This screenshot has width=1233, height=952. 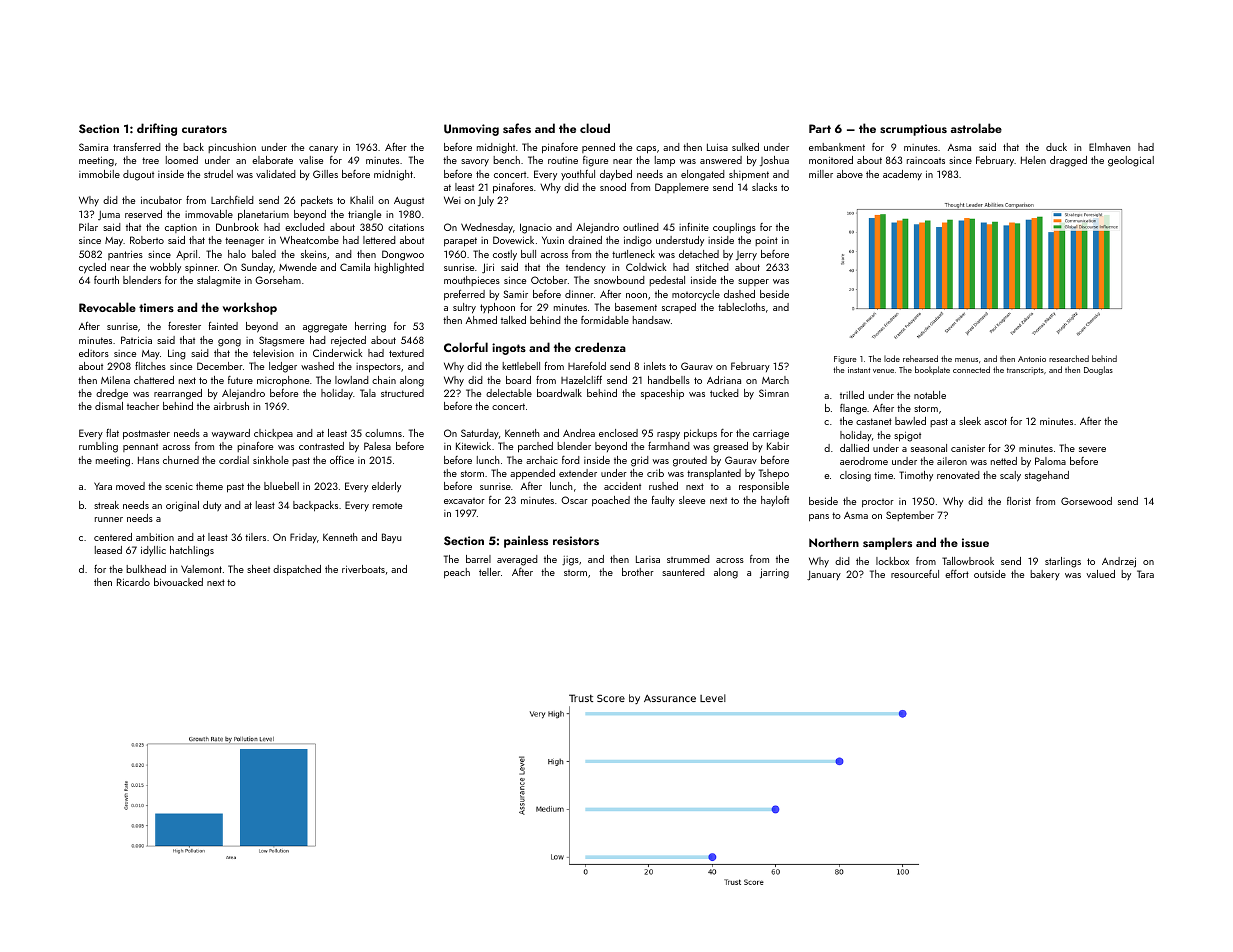 I want to click on crib, so click(x=655, y=473).
